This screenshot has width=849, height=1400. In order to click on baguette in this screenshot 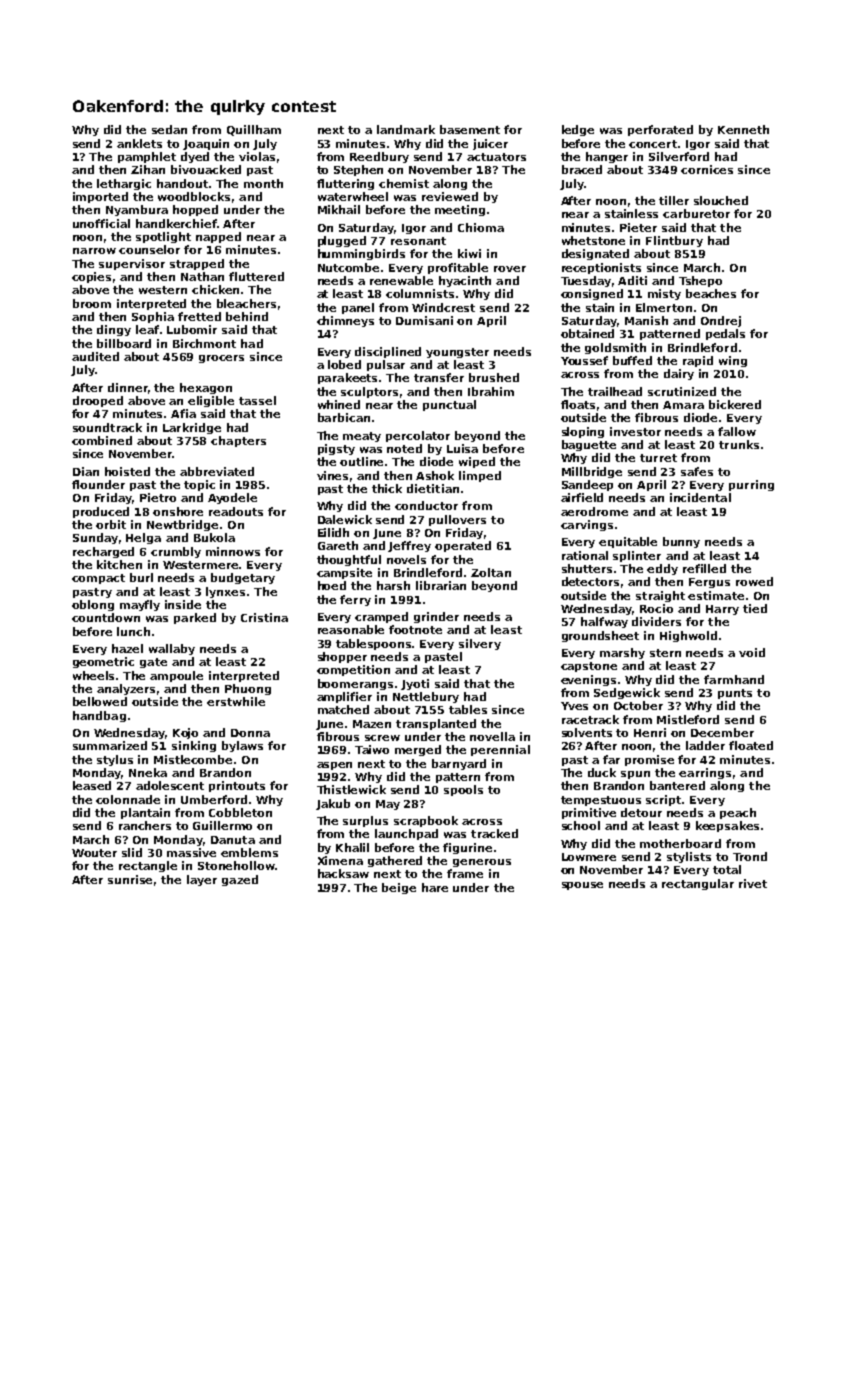, I will do `click(589, 445)`.
